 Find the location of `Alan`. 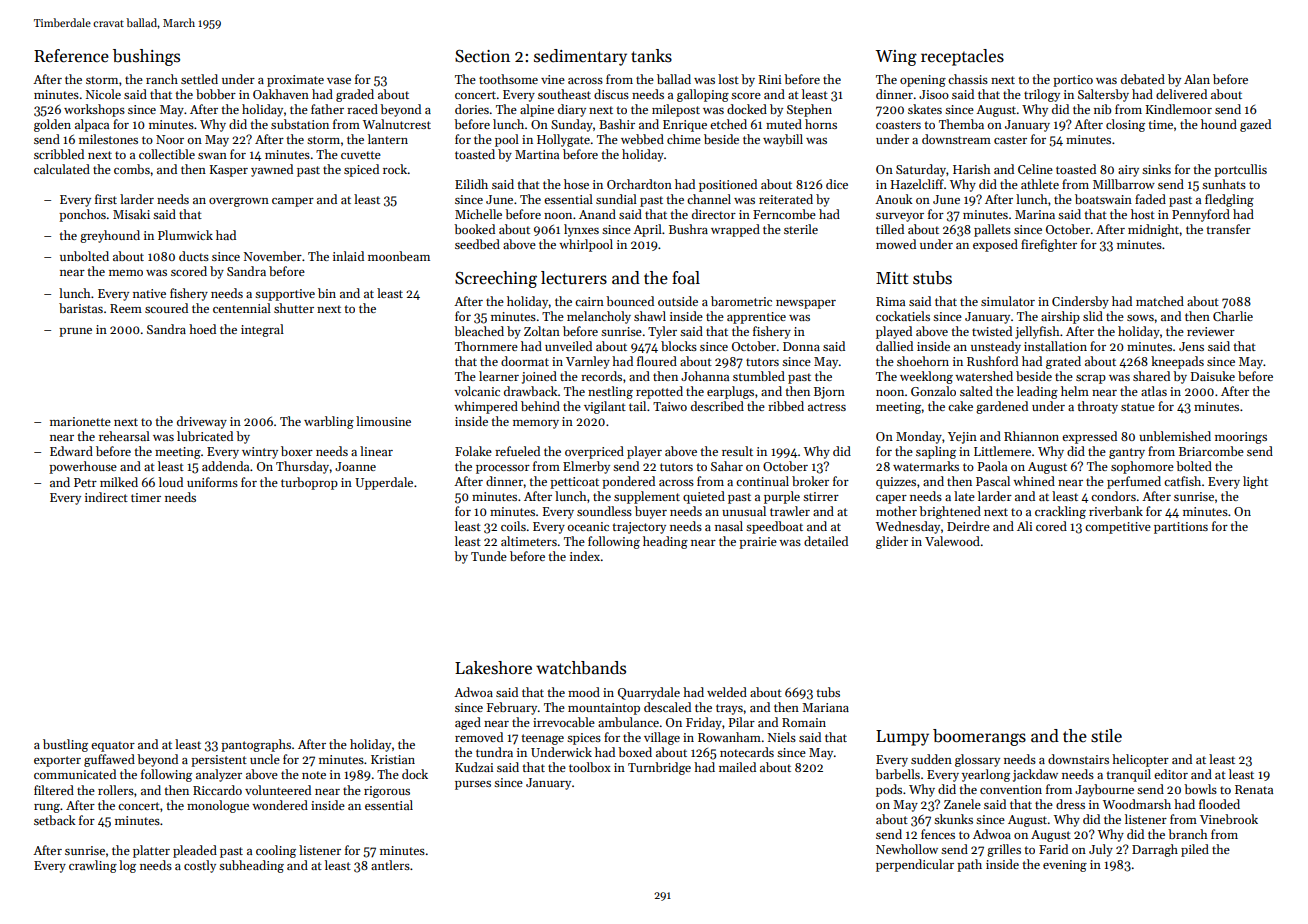

Alan is located at coordinates (1197, 79).
